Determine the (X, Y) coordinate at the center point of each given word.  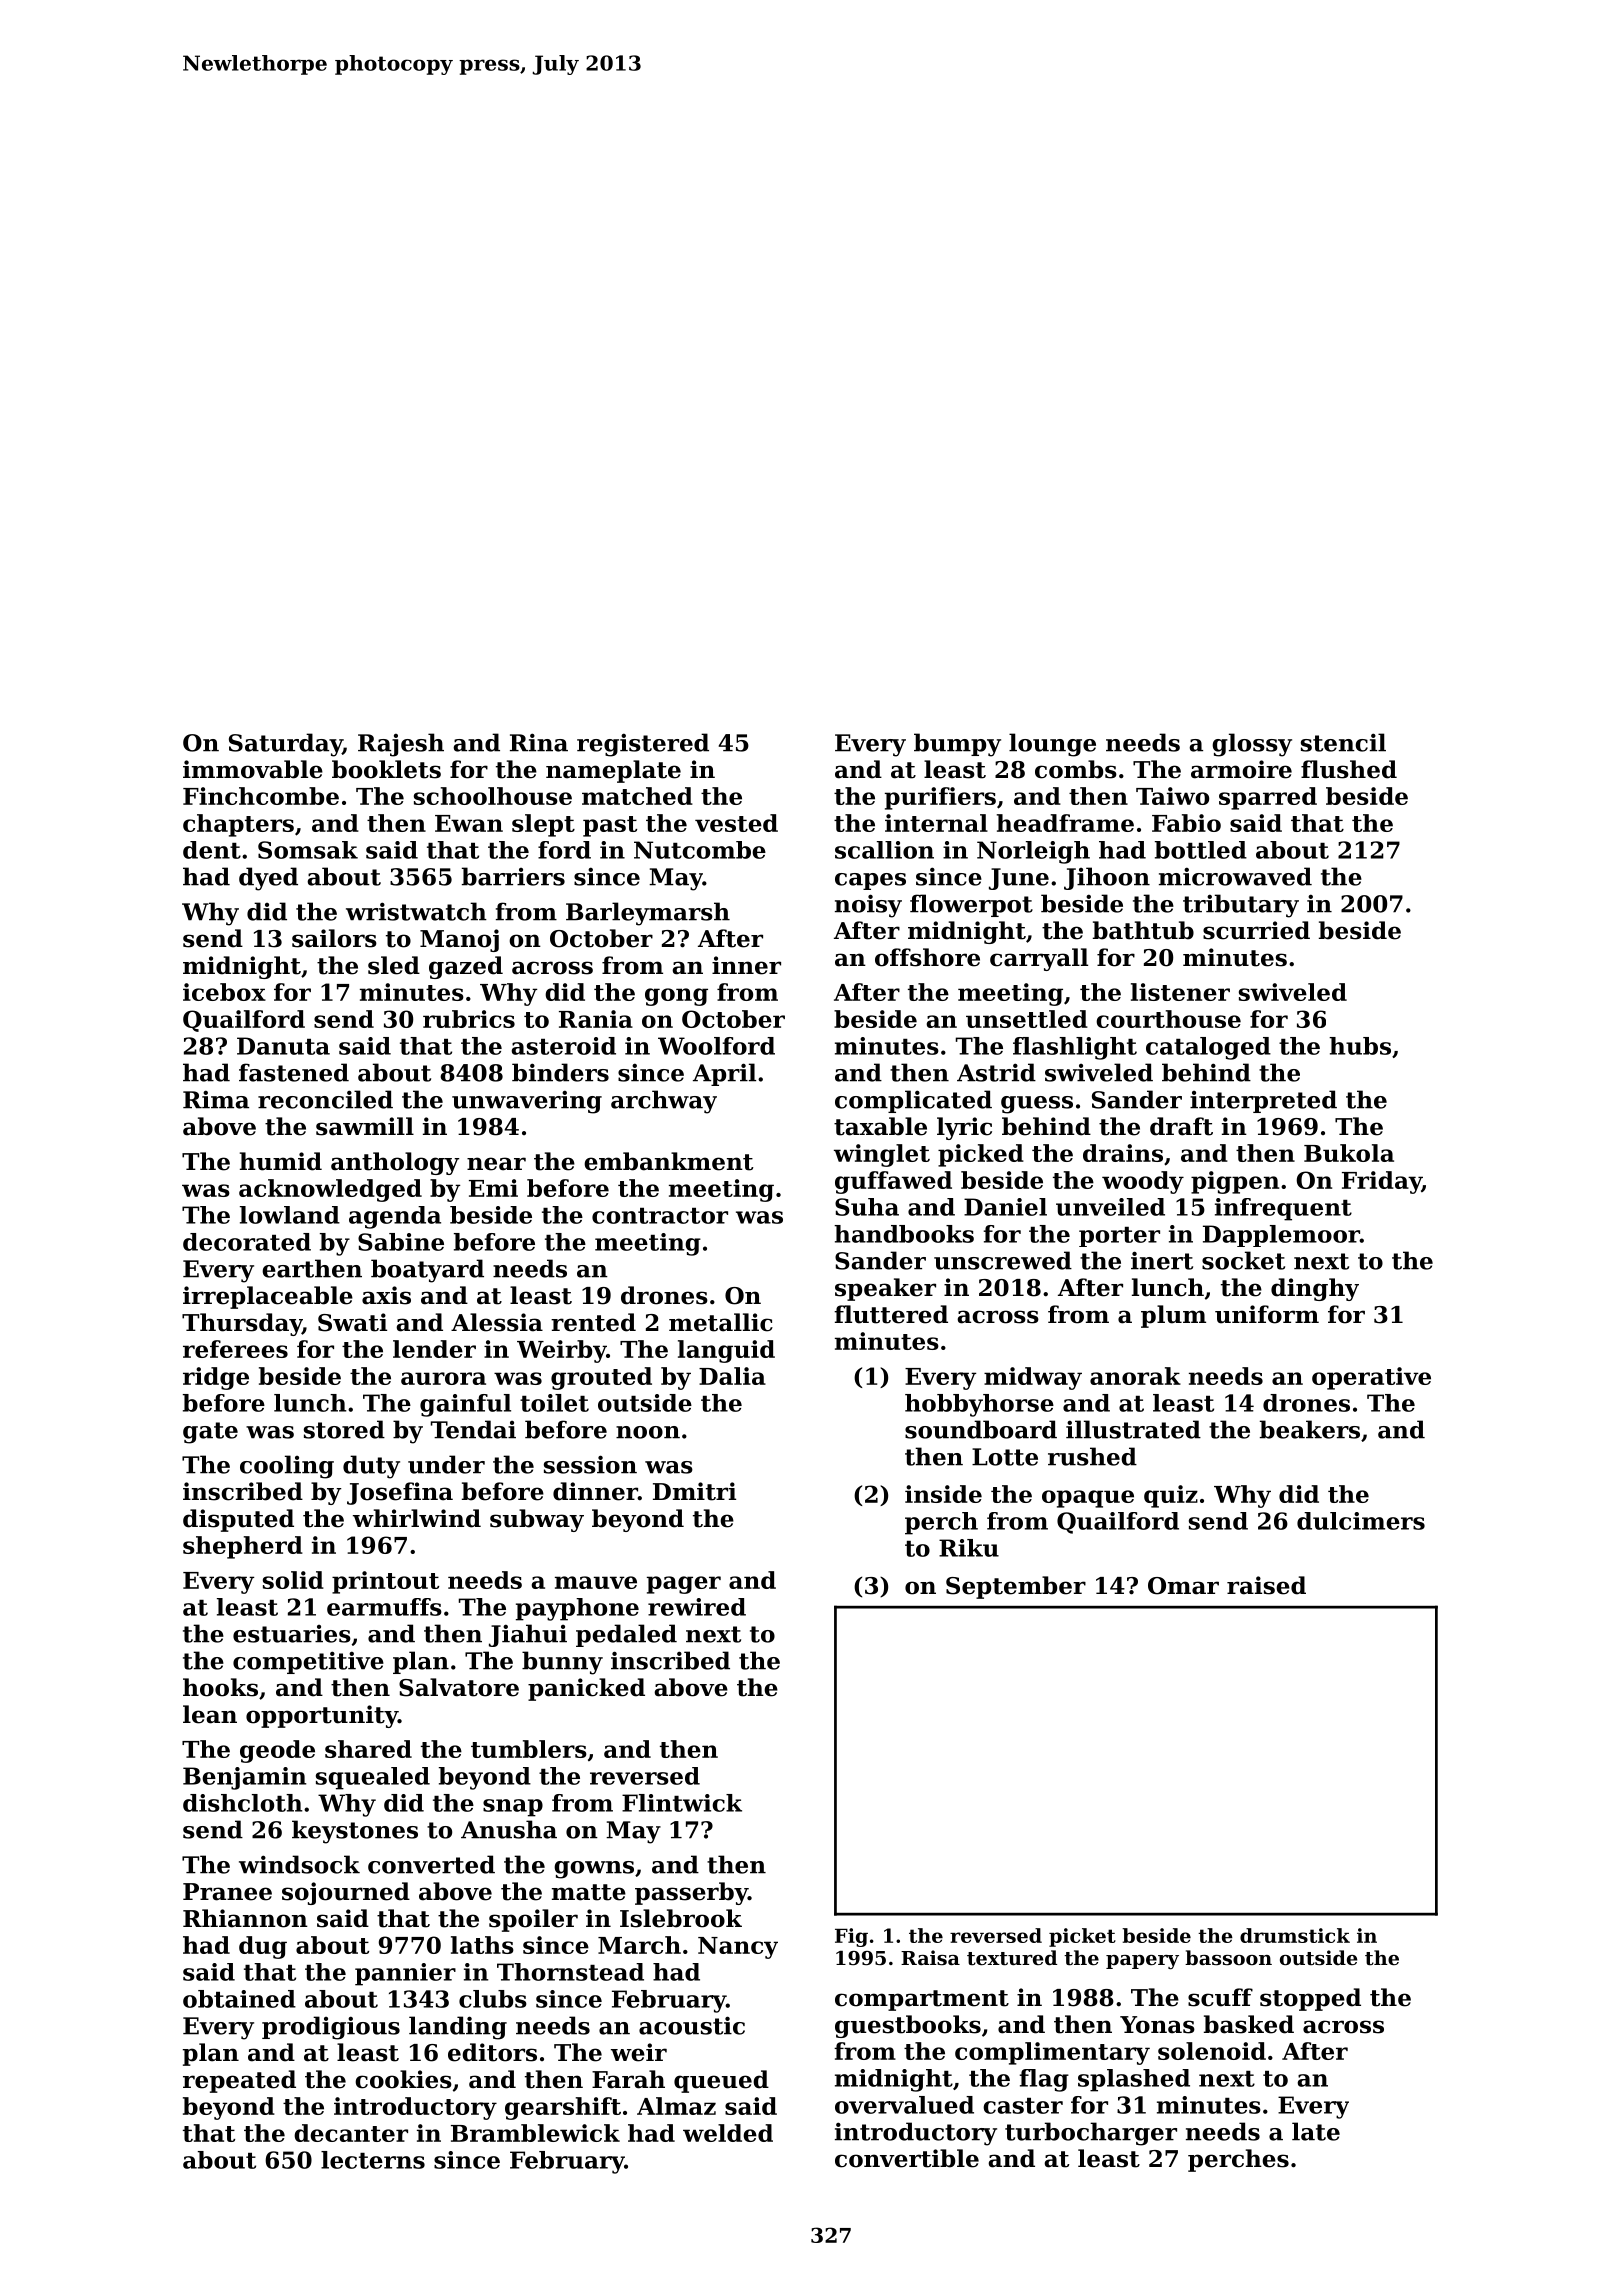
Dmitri (694, 1491)
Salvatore (459, 1687)
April (724, 1074)
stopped (1310, 1999)
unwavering (527, 1102)
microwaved (1235, 876)
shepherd (243, 1547)
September (1016, 1587)
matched (637, 796)
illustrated (1133, 1429)
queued (721, 2081)
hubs (1360, 1046)
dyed (268, 879)
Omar (1183, 1586)
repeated (239, 2081)
